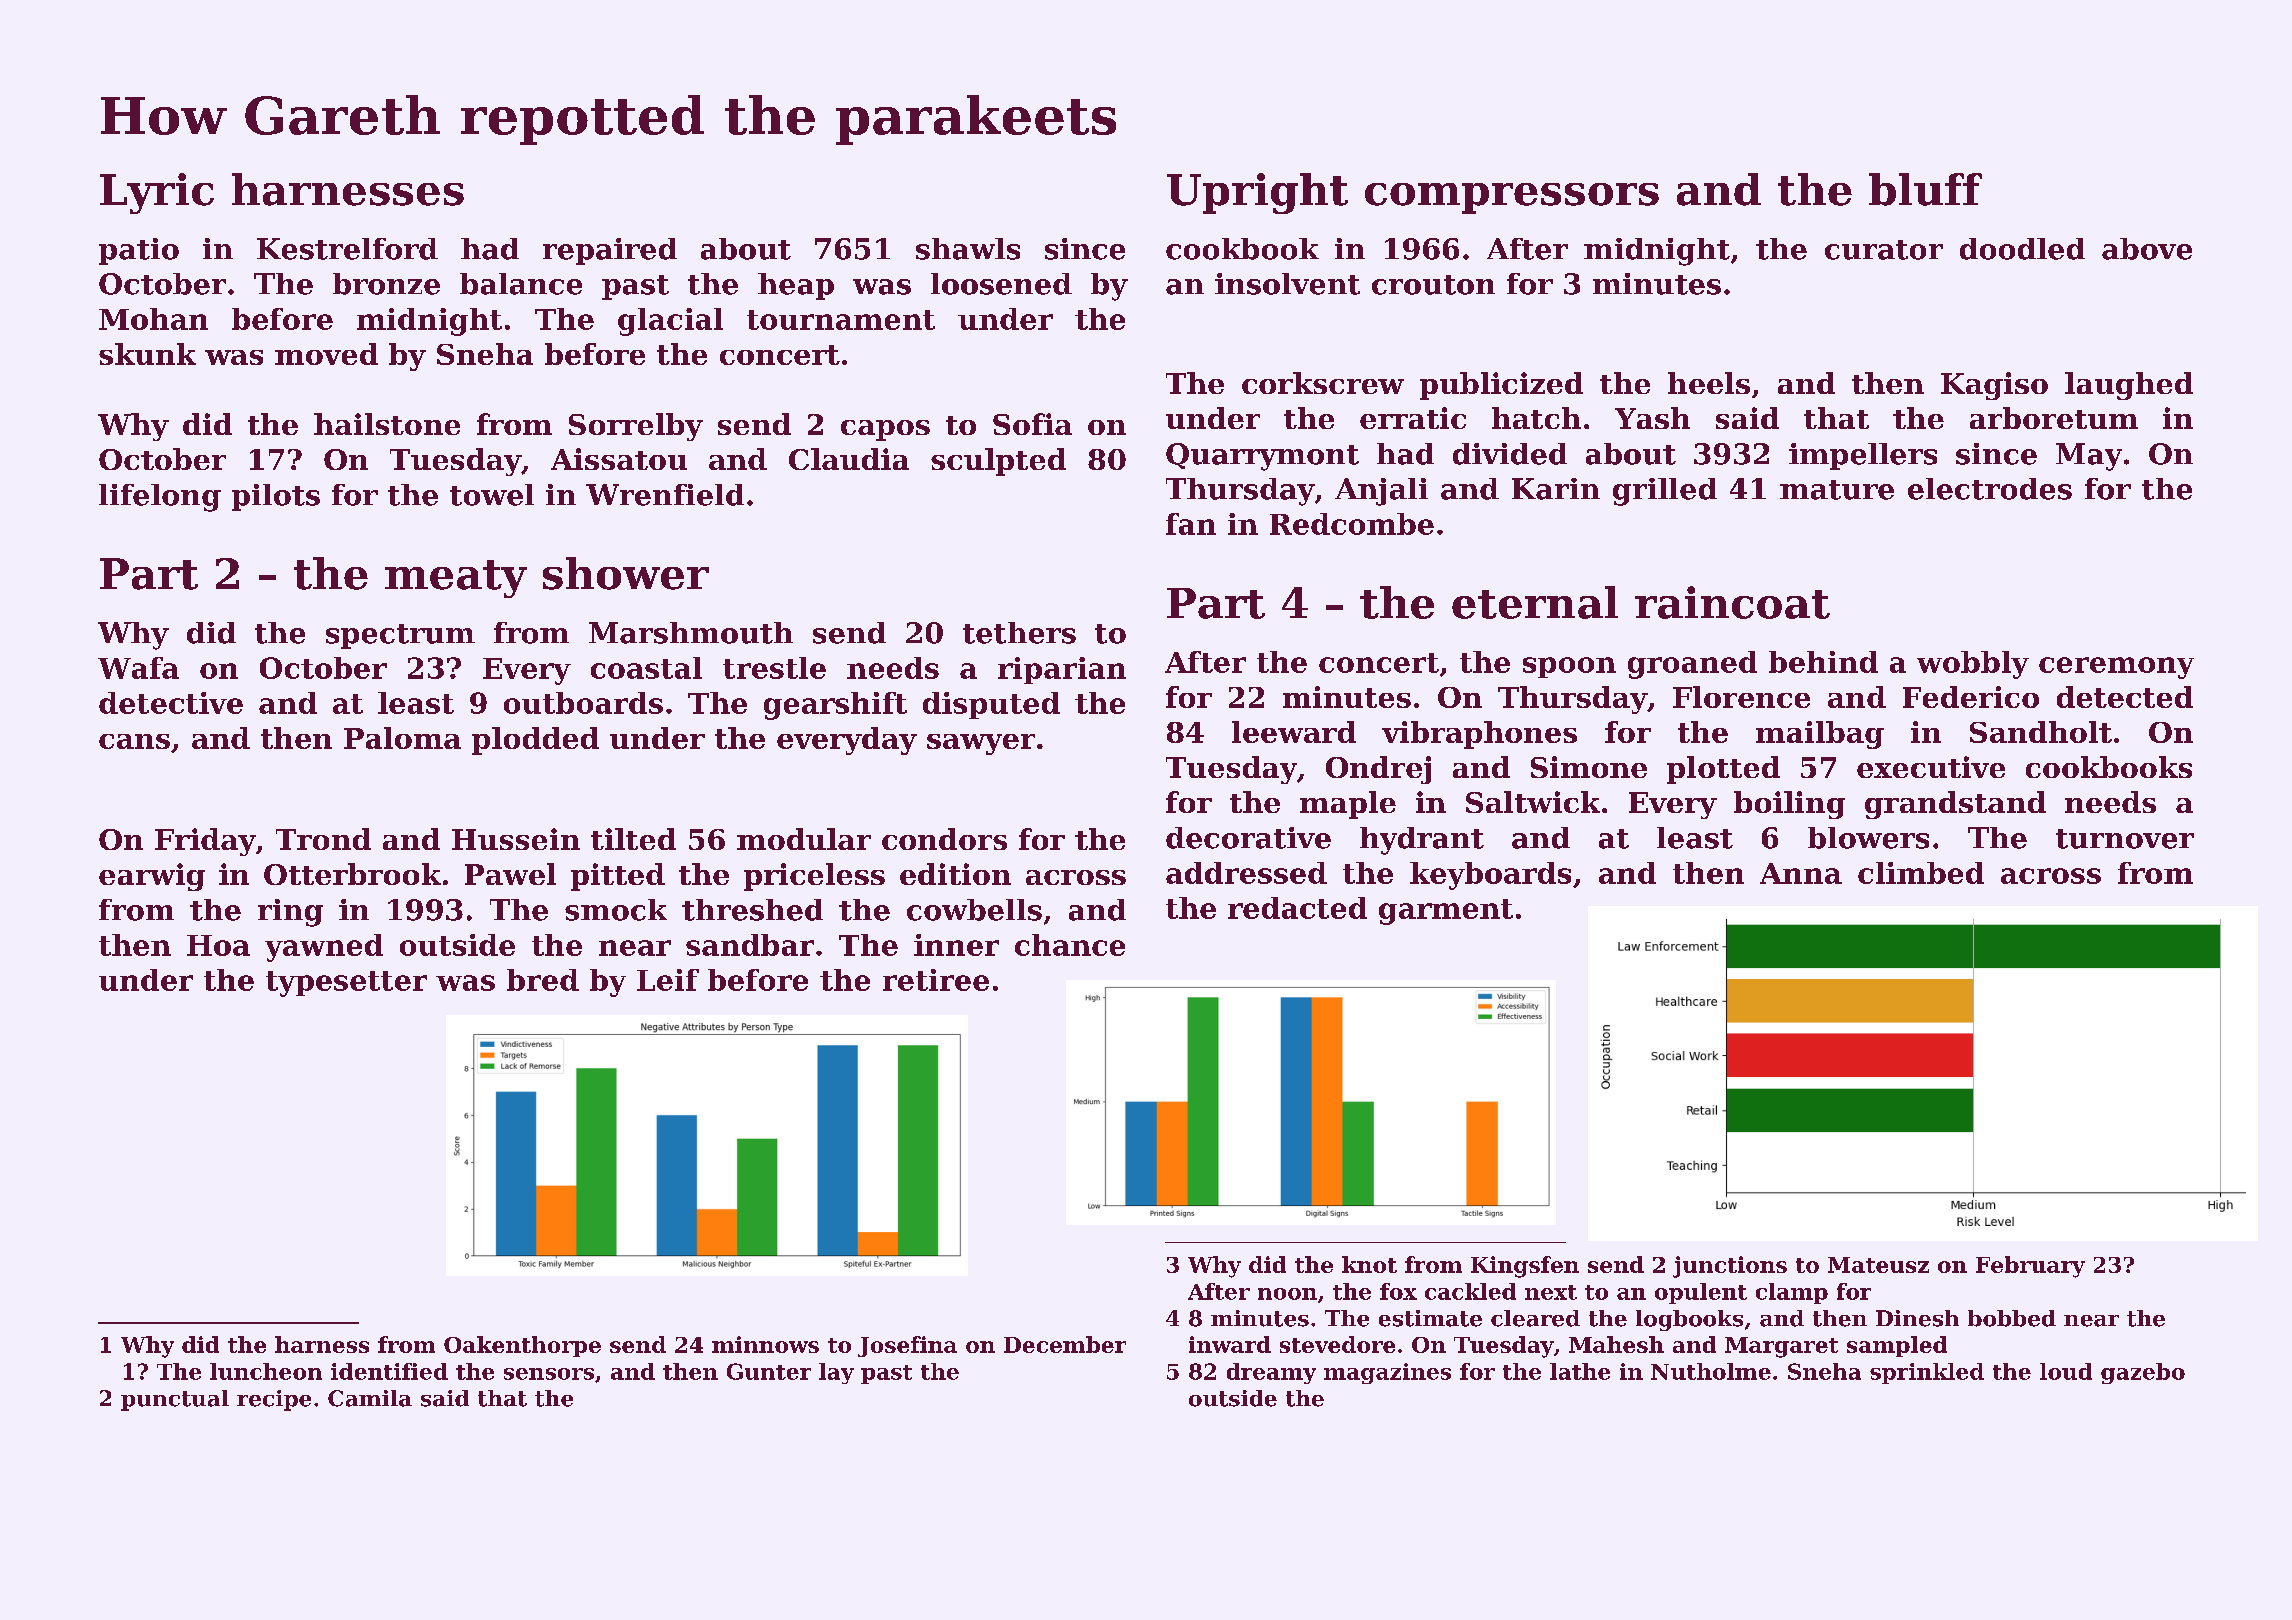 The width and height of the page is (2292, 1620). What do you see at coordinates (1369, 1264) in the page?
I see `knot` at bounding box center [1369, 1264].
